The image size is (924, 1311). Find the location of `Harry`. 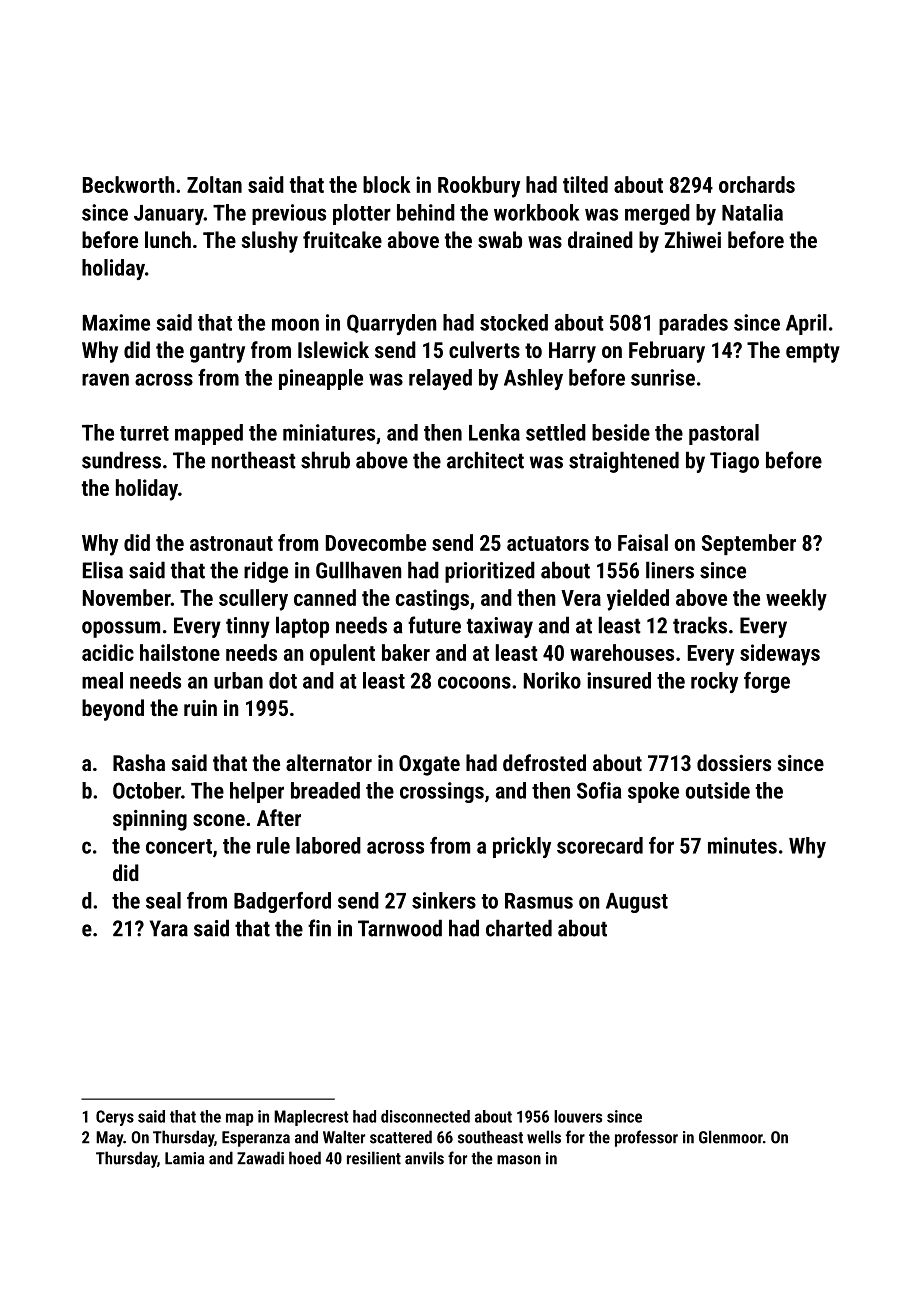

Harry is located at coordinates (572, 352).
